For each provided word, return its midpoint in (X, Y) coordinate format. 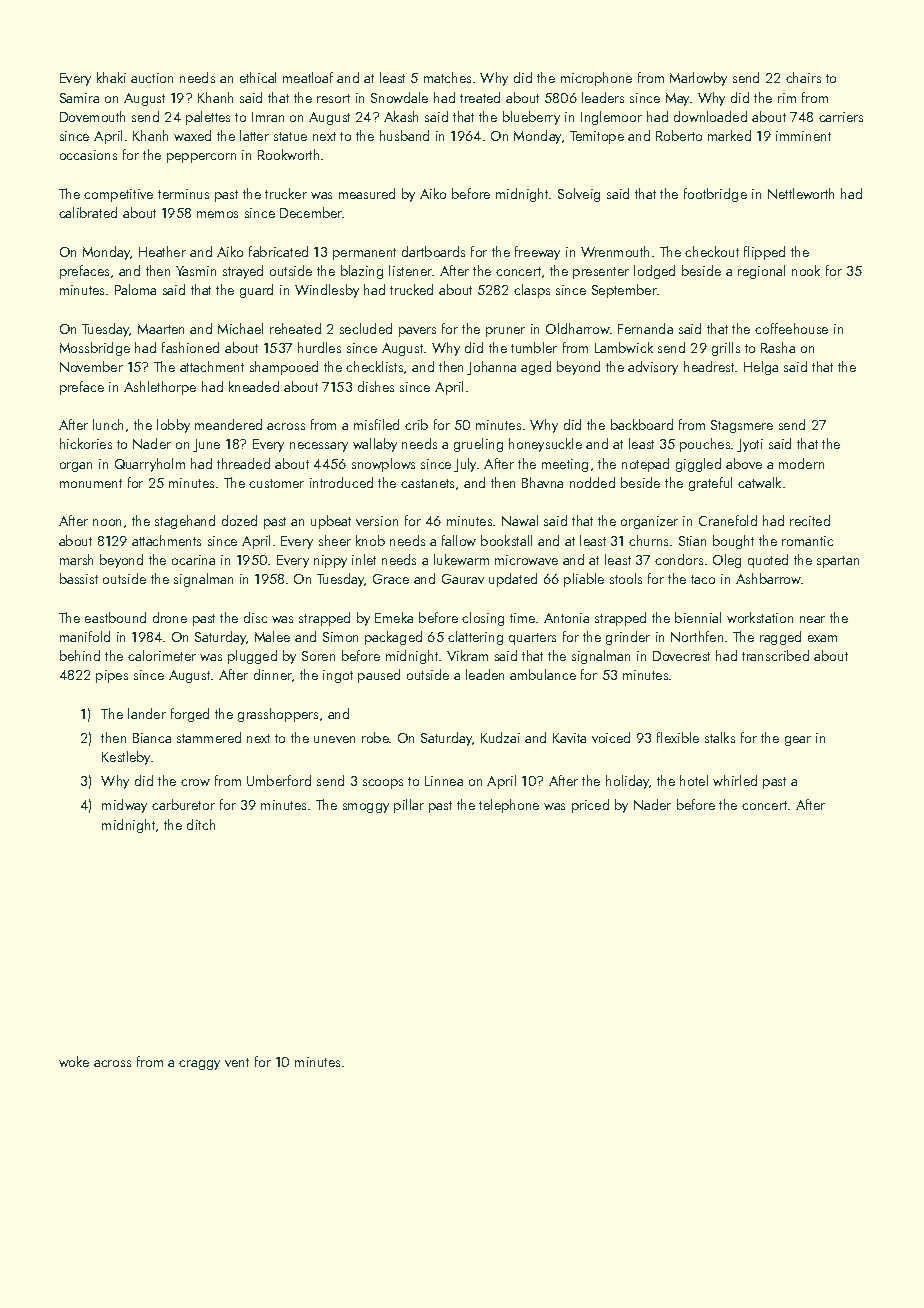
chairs (803, 77)
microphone (596, 79)
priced (590, 806)
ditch (201, 824)
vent (237, 1062)
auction (152, 78)
